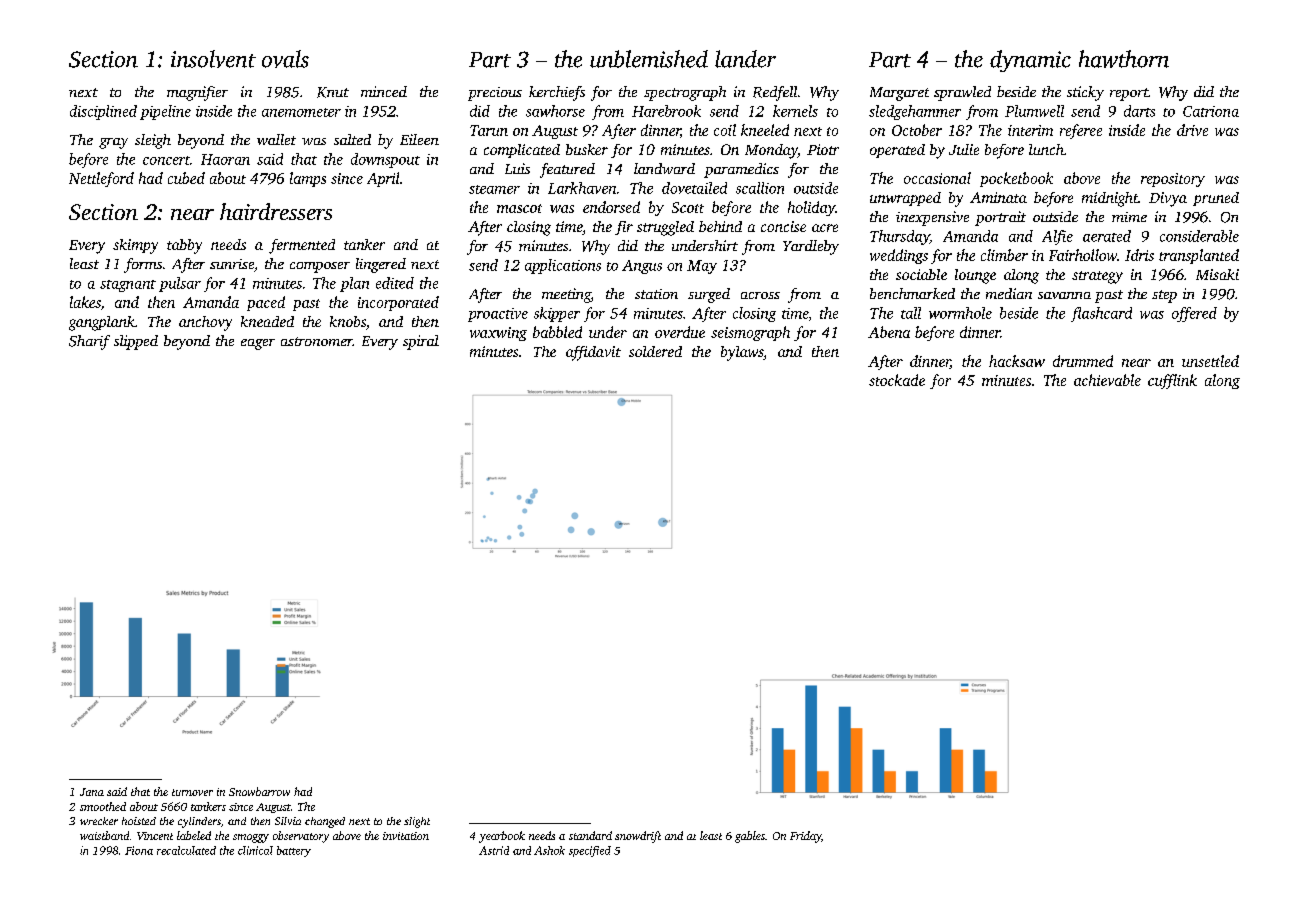 Image resolution: width=1308 pixels, height=924 pixels. Describe the element at coordinates (655, 351) in the document. I see `soldered` at that location.
